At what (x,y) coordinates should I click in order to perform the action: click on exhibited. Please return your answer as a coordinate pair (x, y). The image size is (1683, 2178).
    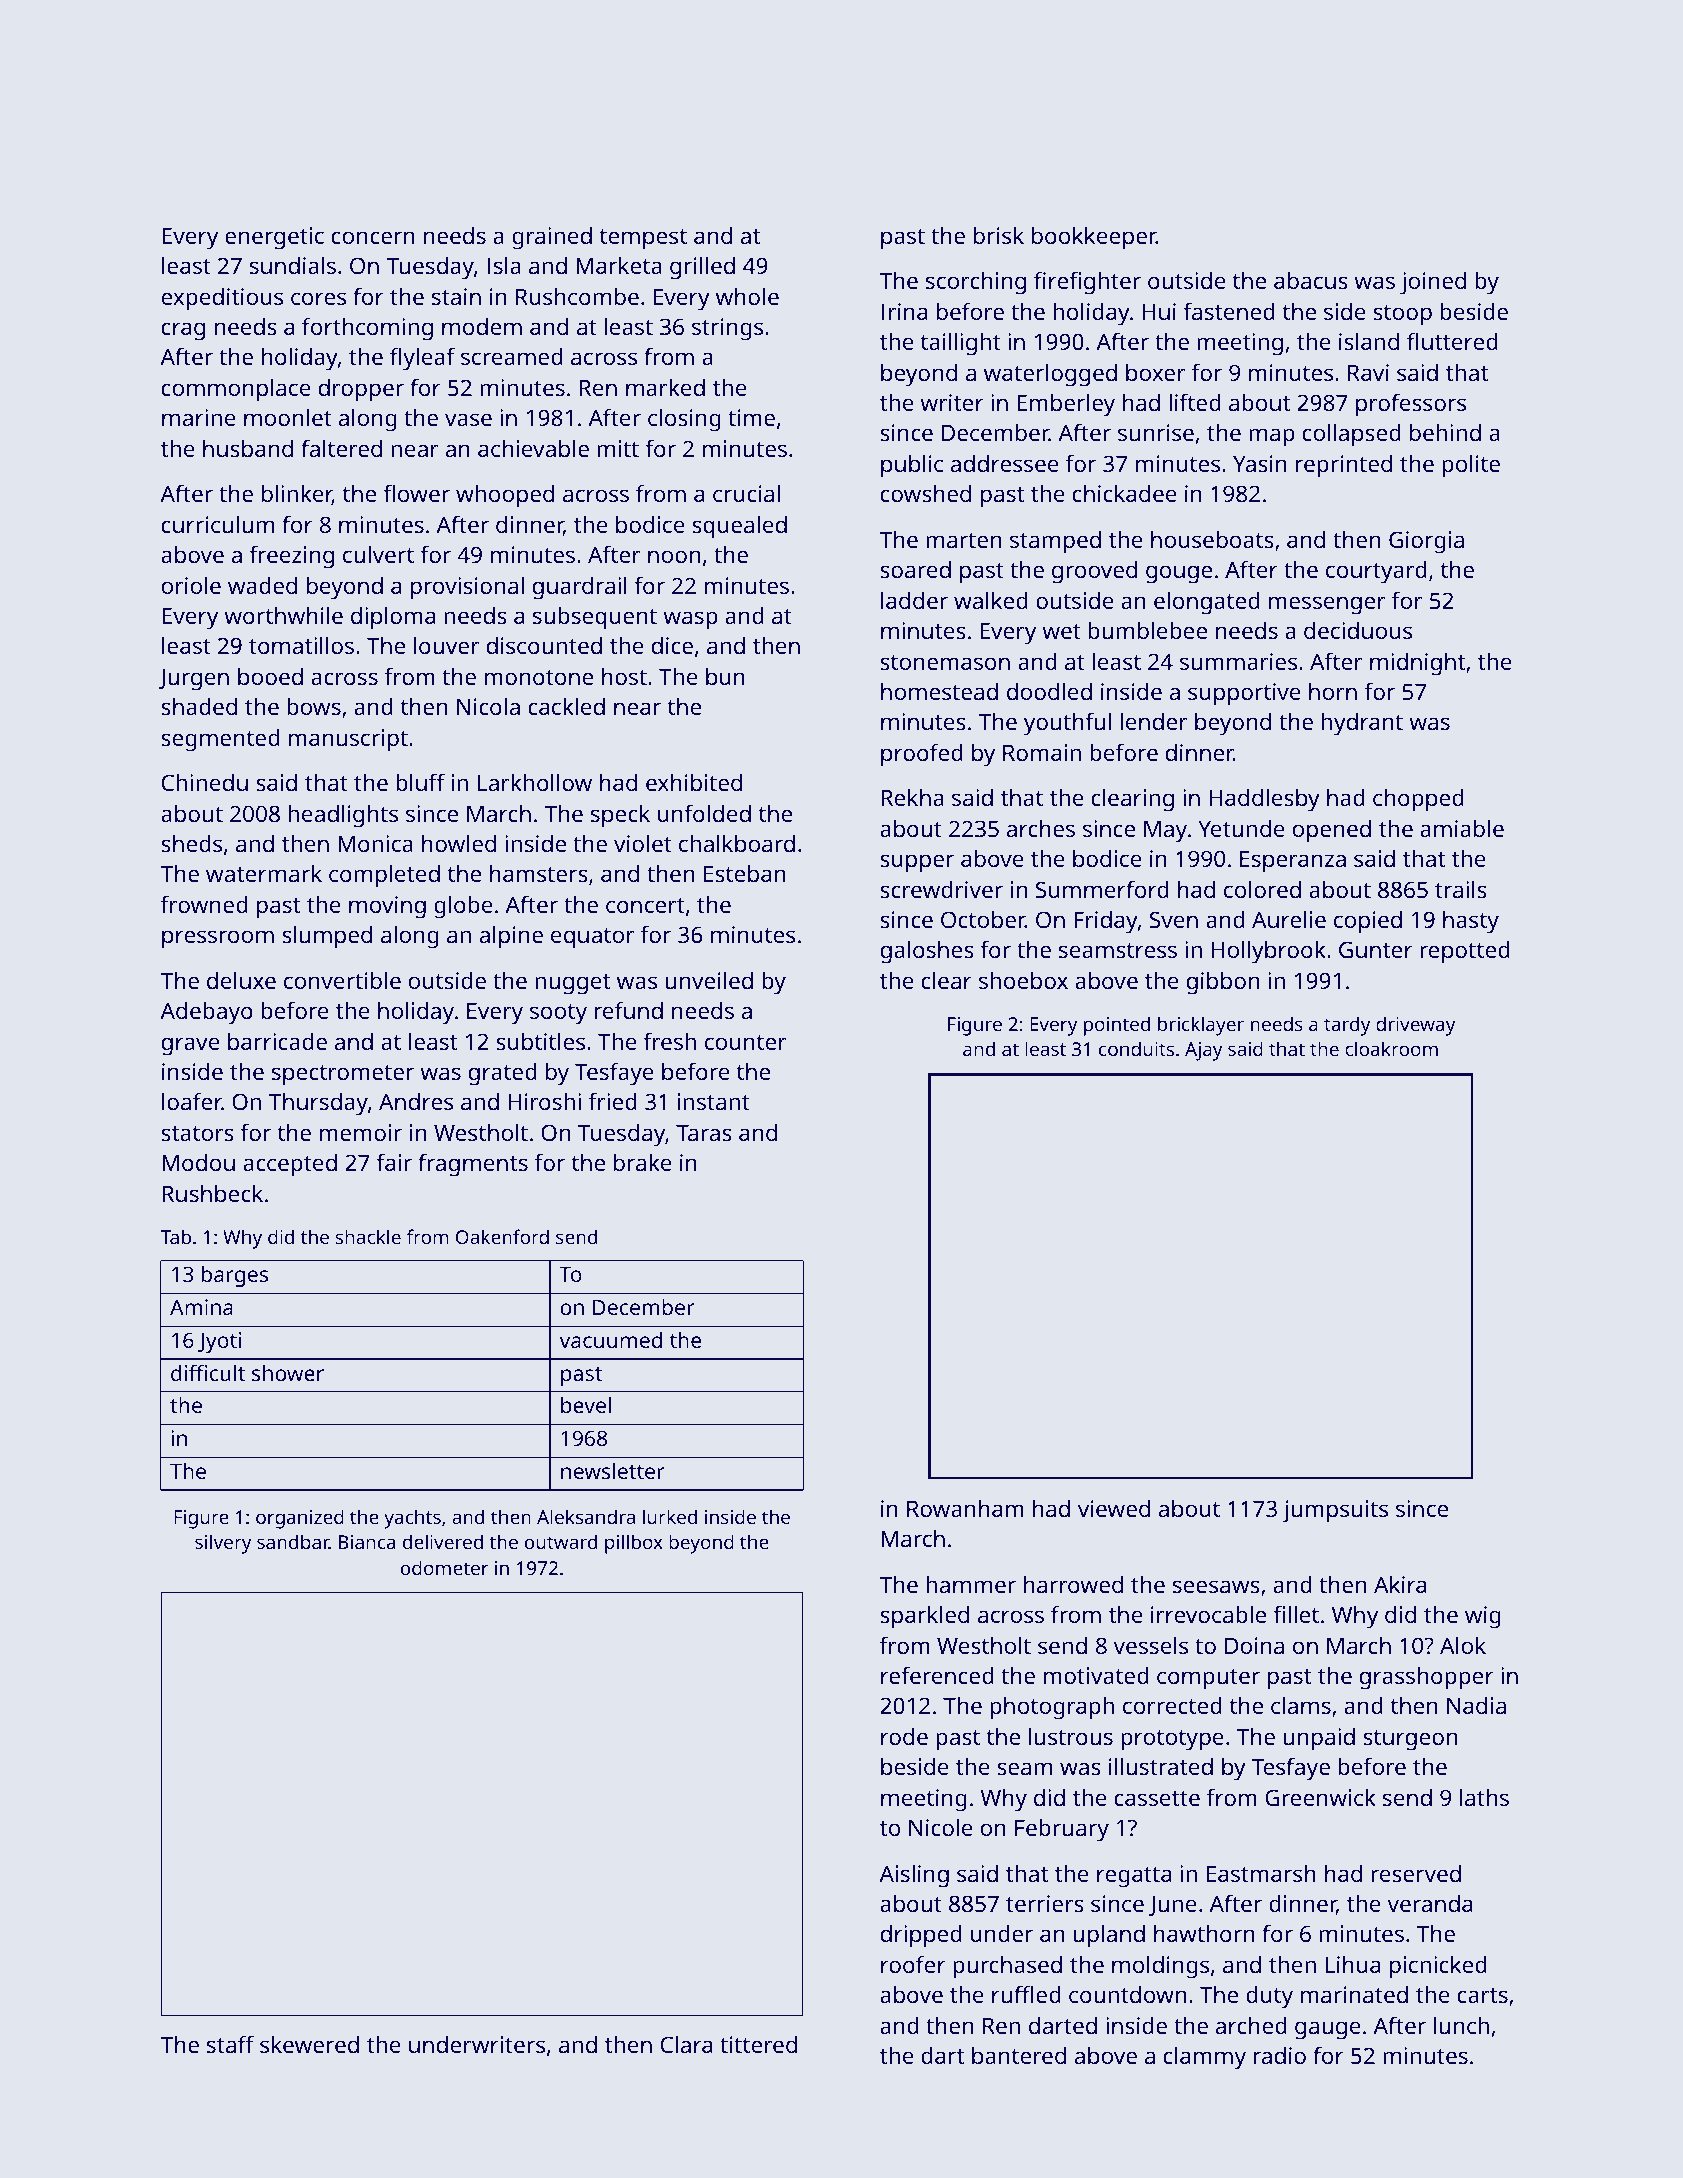
    Looking at the image, I should click on (694, 782).
